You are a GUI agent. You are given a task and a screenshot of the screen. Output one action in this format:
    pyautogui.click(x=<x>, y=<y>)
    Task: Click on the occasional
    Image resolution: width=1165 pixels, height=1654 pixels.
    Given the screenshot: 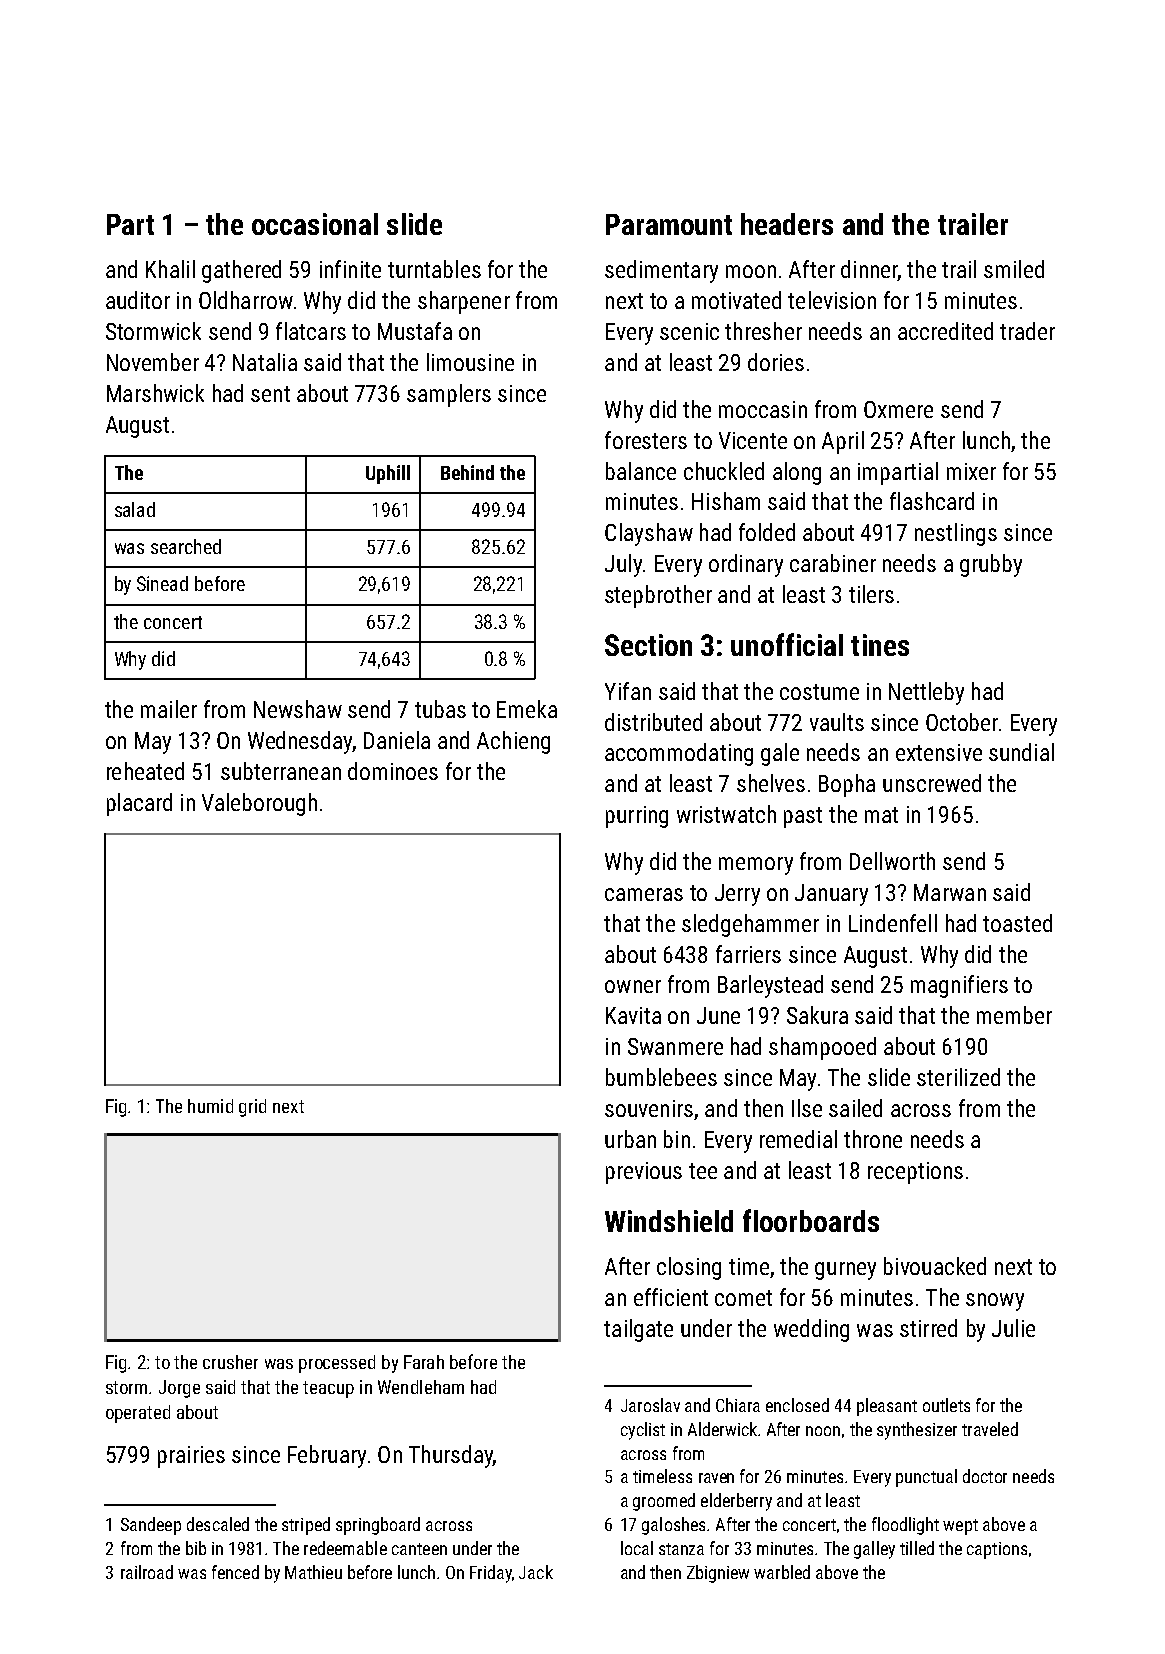 What is the action you would take?
    pyautogui.click(x=315, y=224)
